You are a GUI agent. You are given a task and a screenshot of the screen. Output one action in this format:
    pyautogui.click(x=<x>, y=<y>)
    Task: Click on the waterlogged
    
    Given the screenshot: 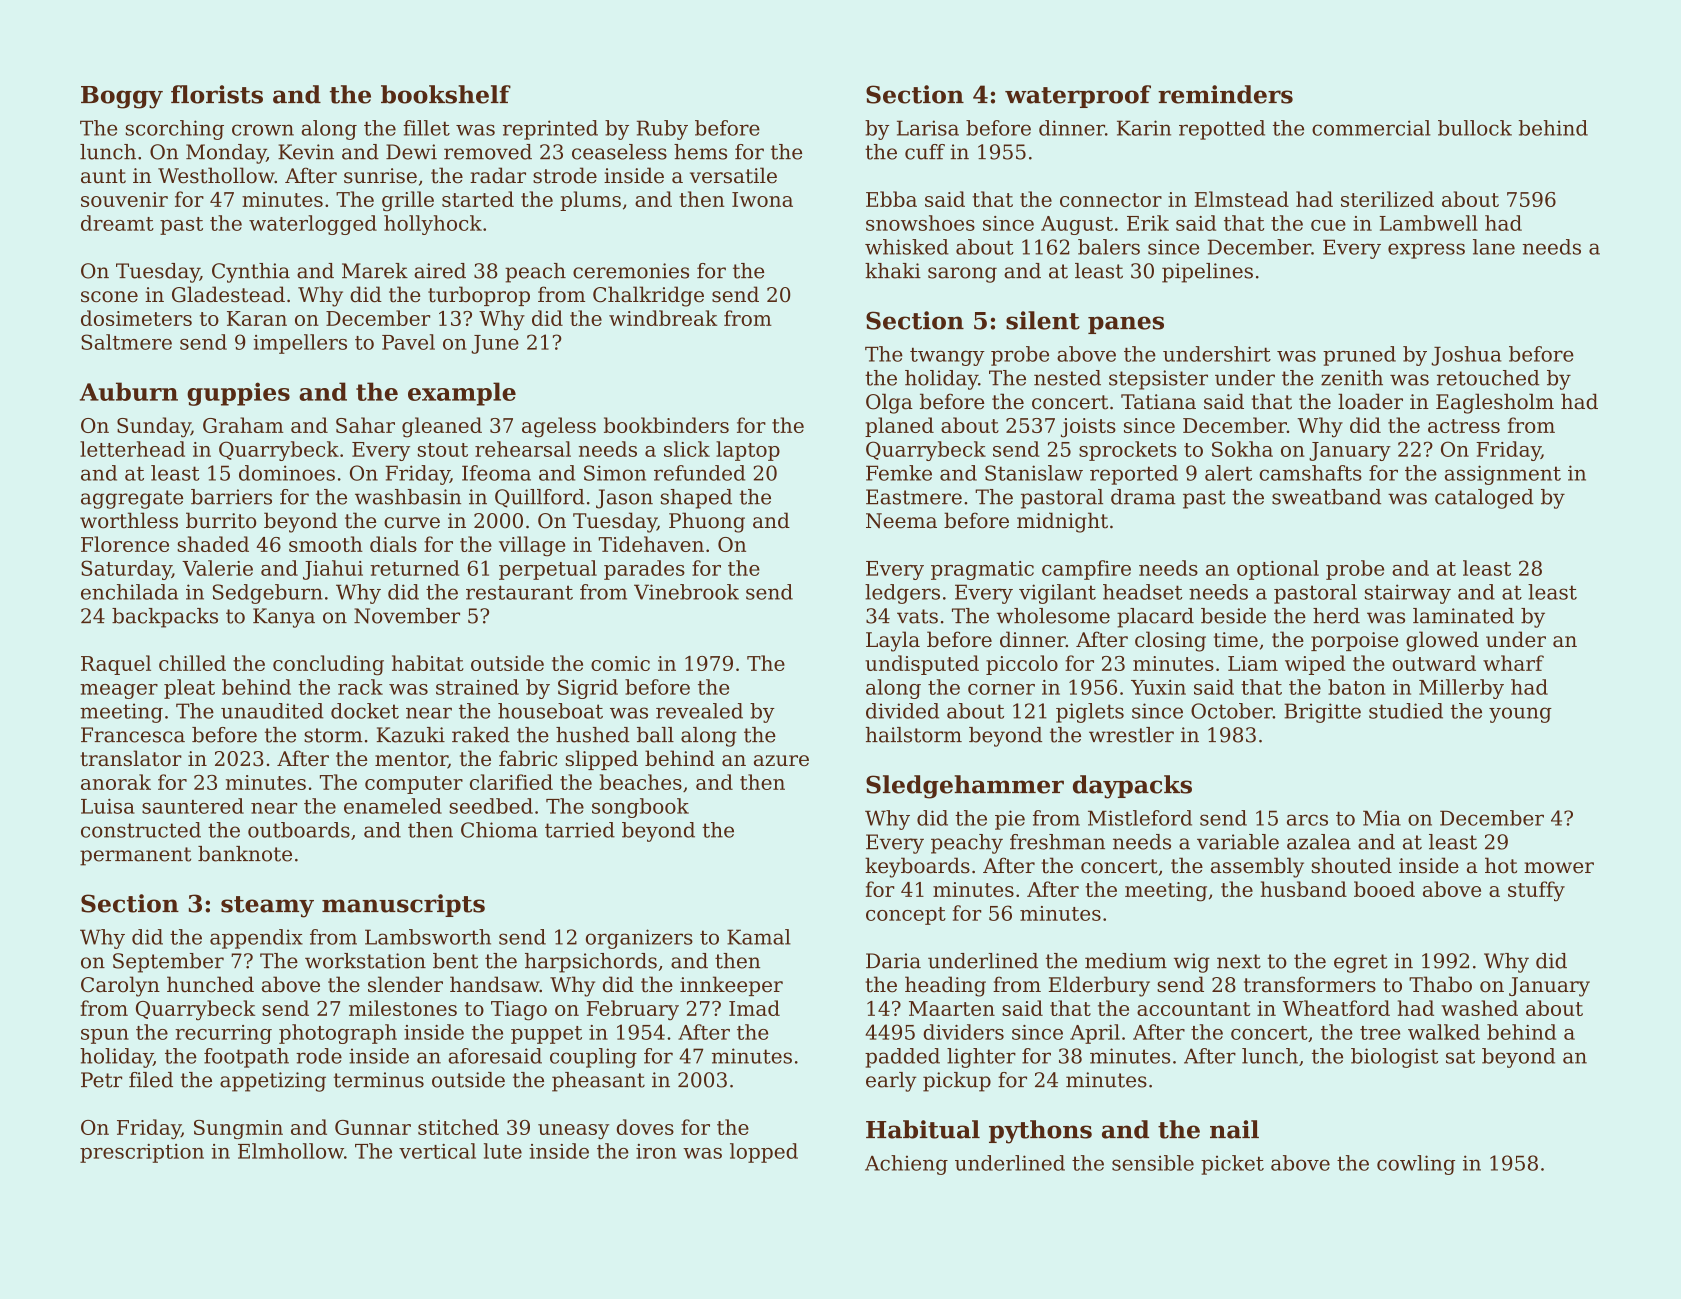 What is the action you would take?
    pyautogui.click(x=313, y=225)
